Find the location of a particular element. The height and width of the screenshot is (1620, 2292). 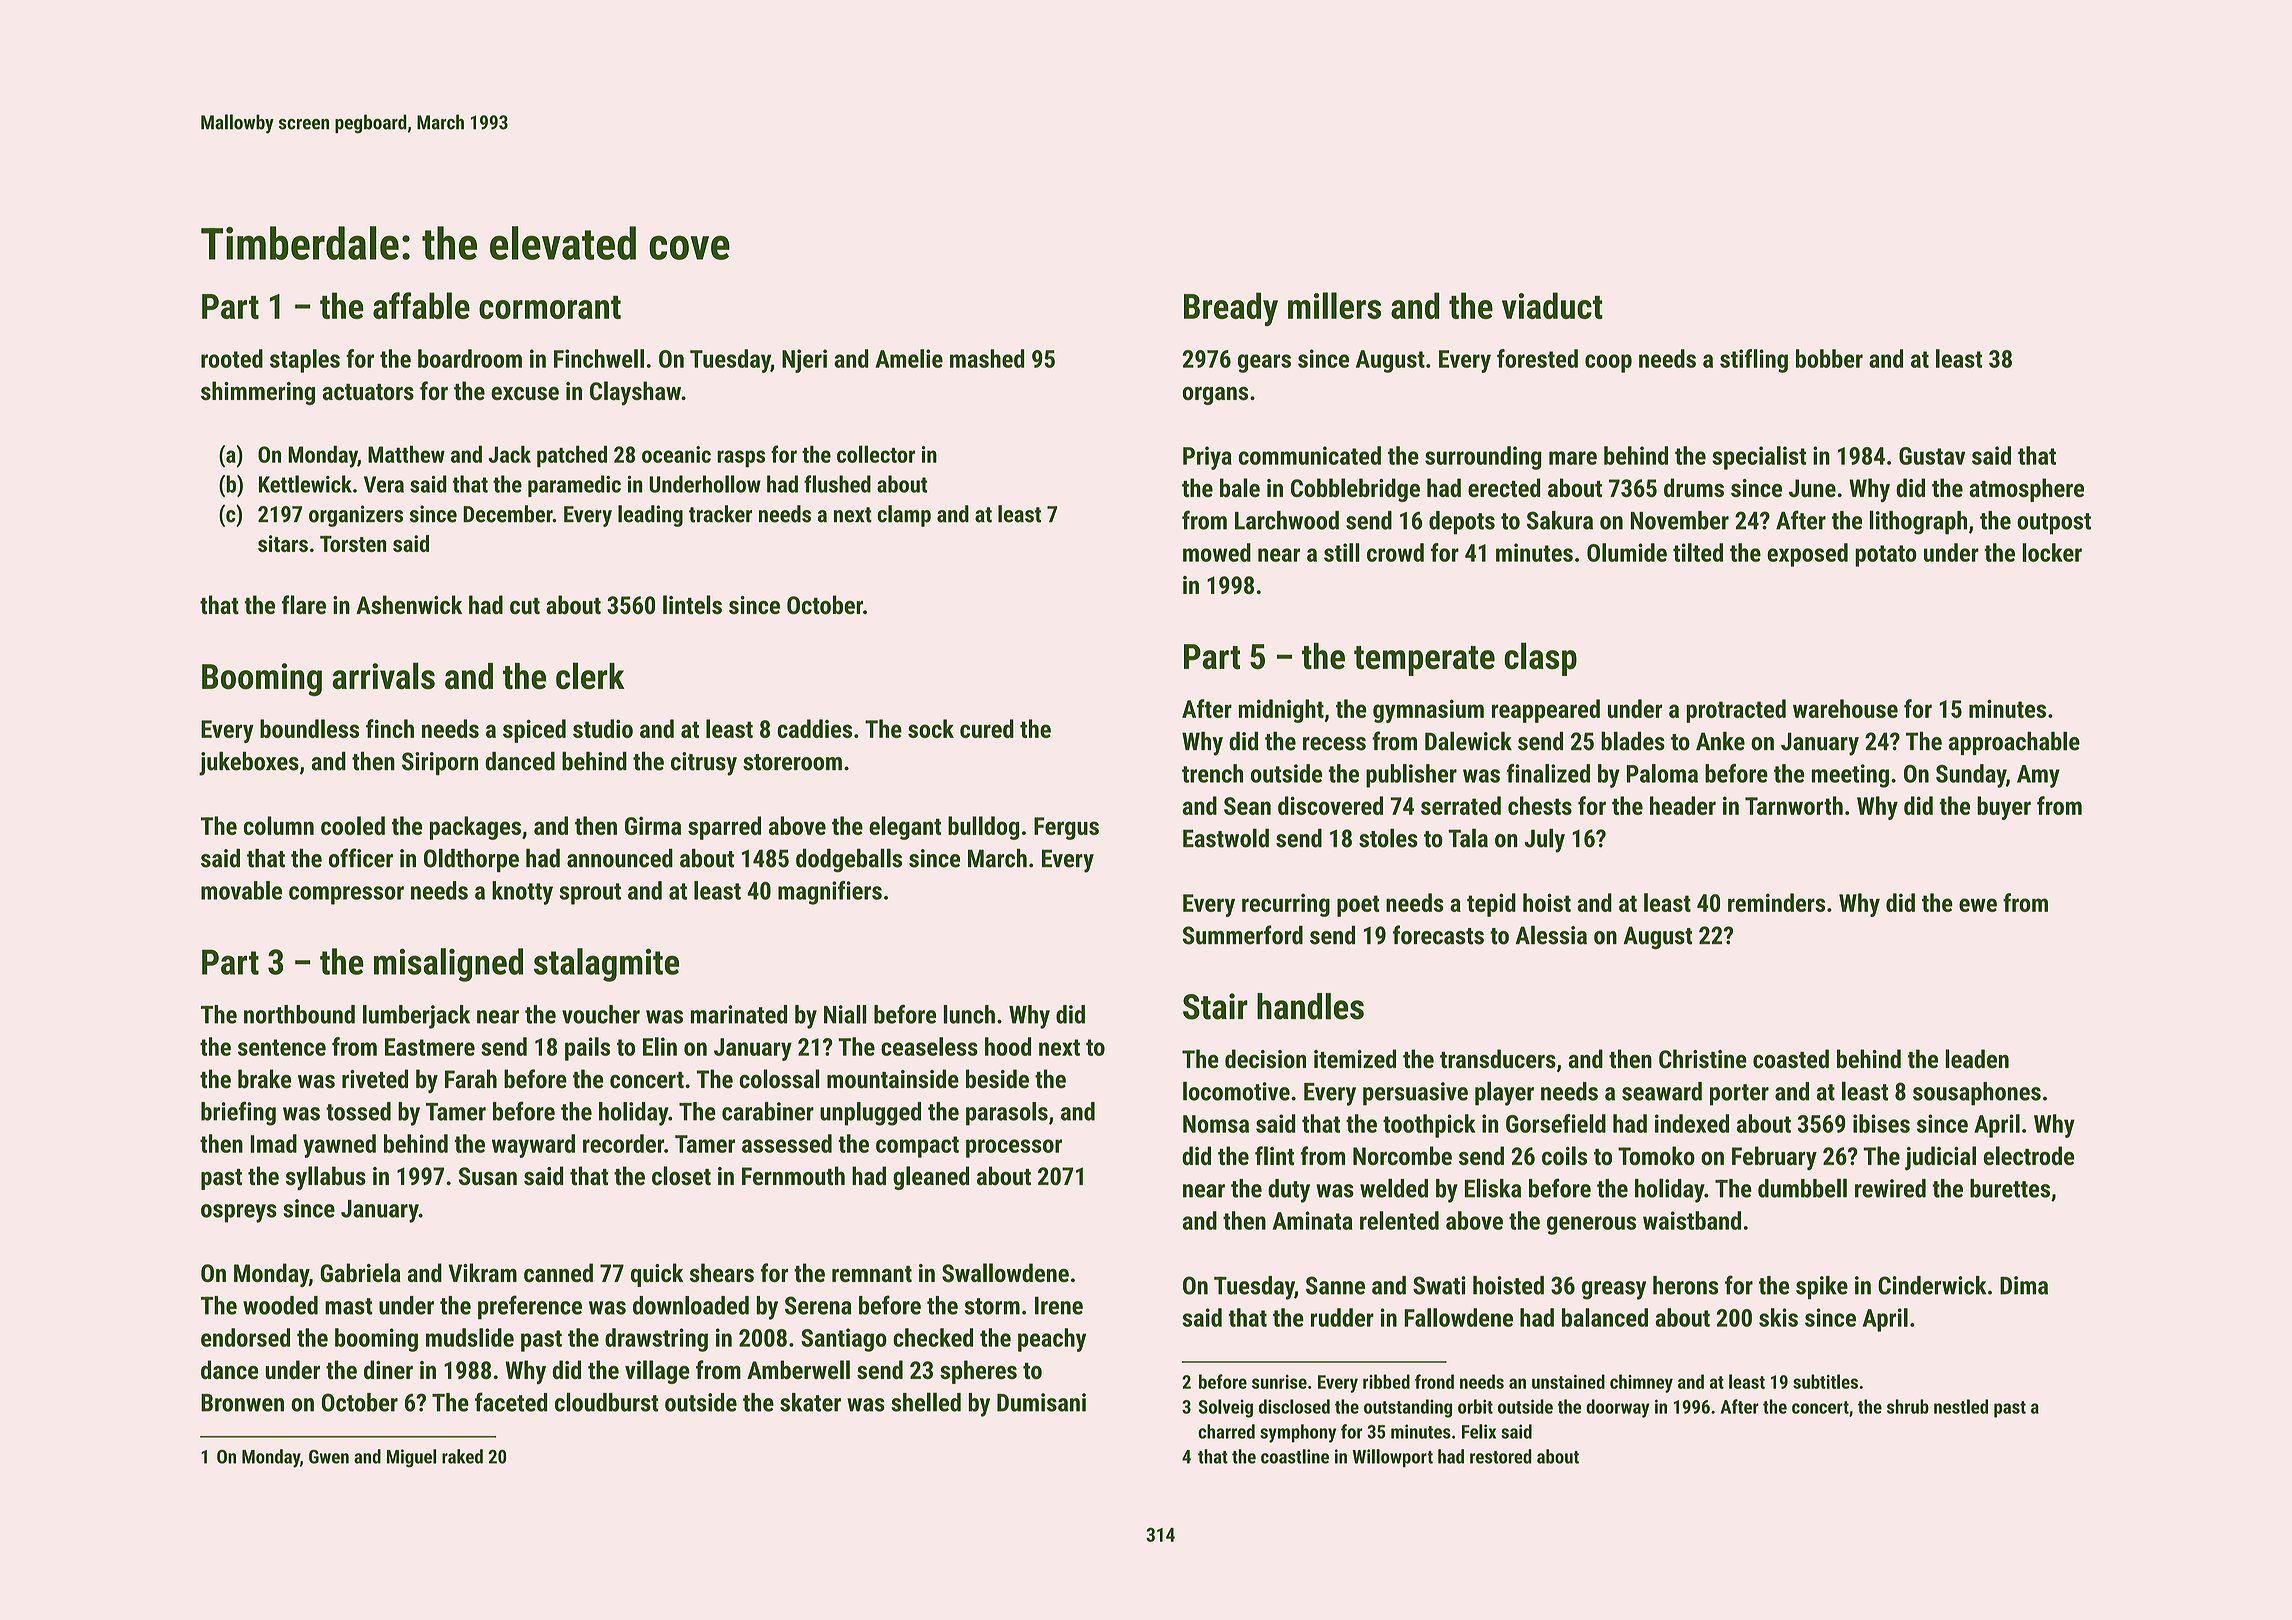

column is located at coordinates (279, 825).
